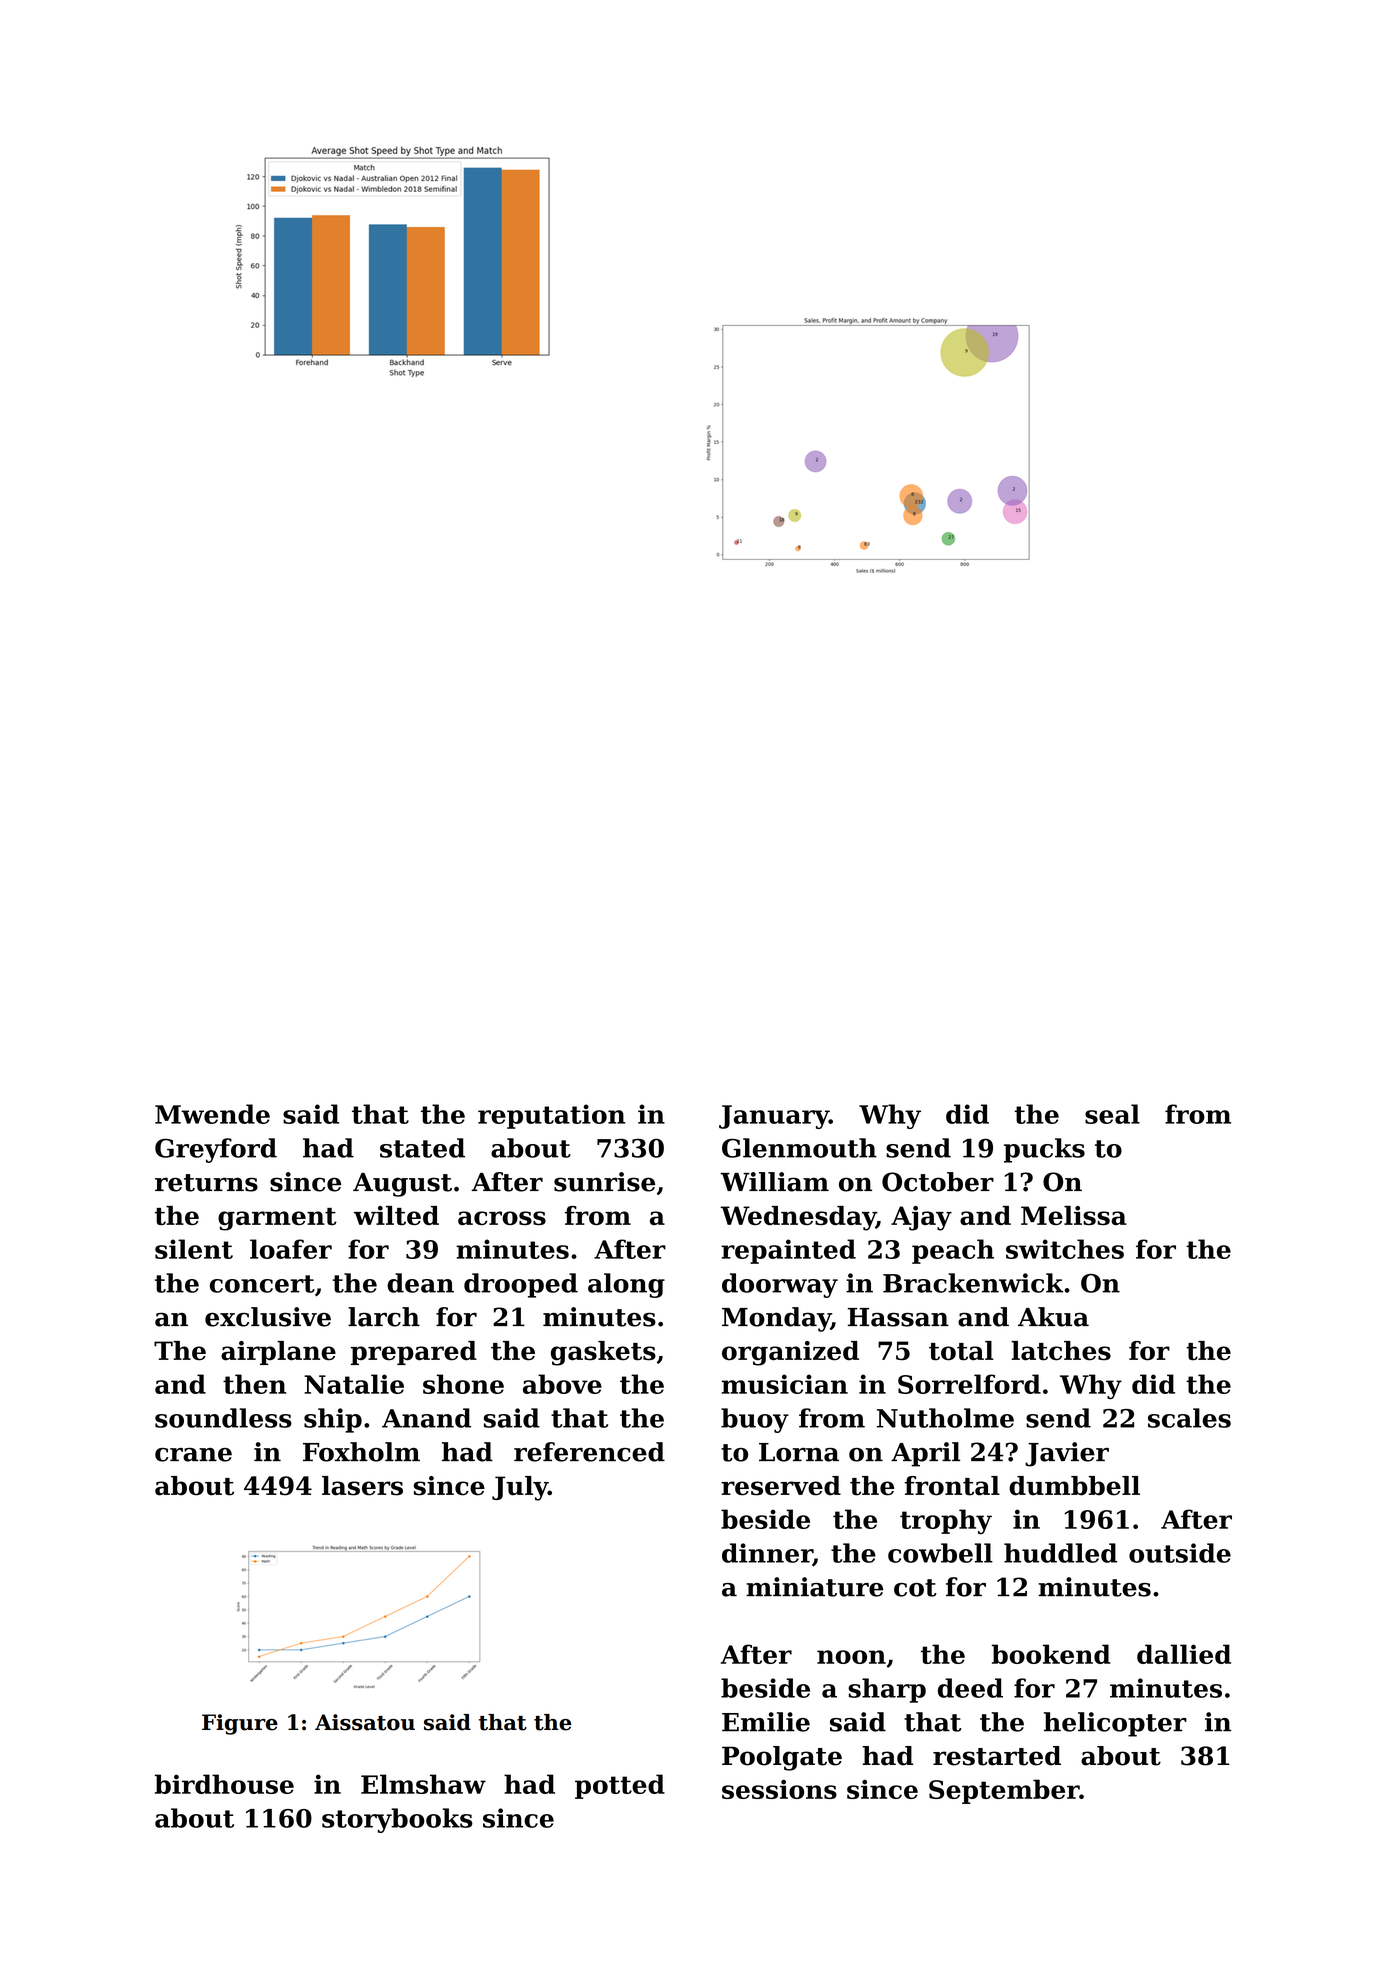 This screenshot has height=1969, width=1386. What do you see at coordinates (940, 1553) in the screenshot?
I see `cowbell` at bounding box center [940, 1553].
